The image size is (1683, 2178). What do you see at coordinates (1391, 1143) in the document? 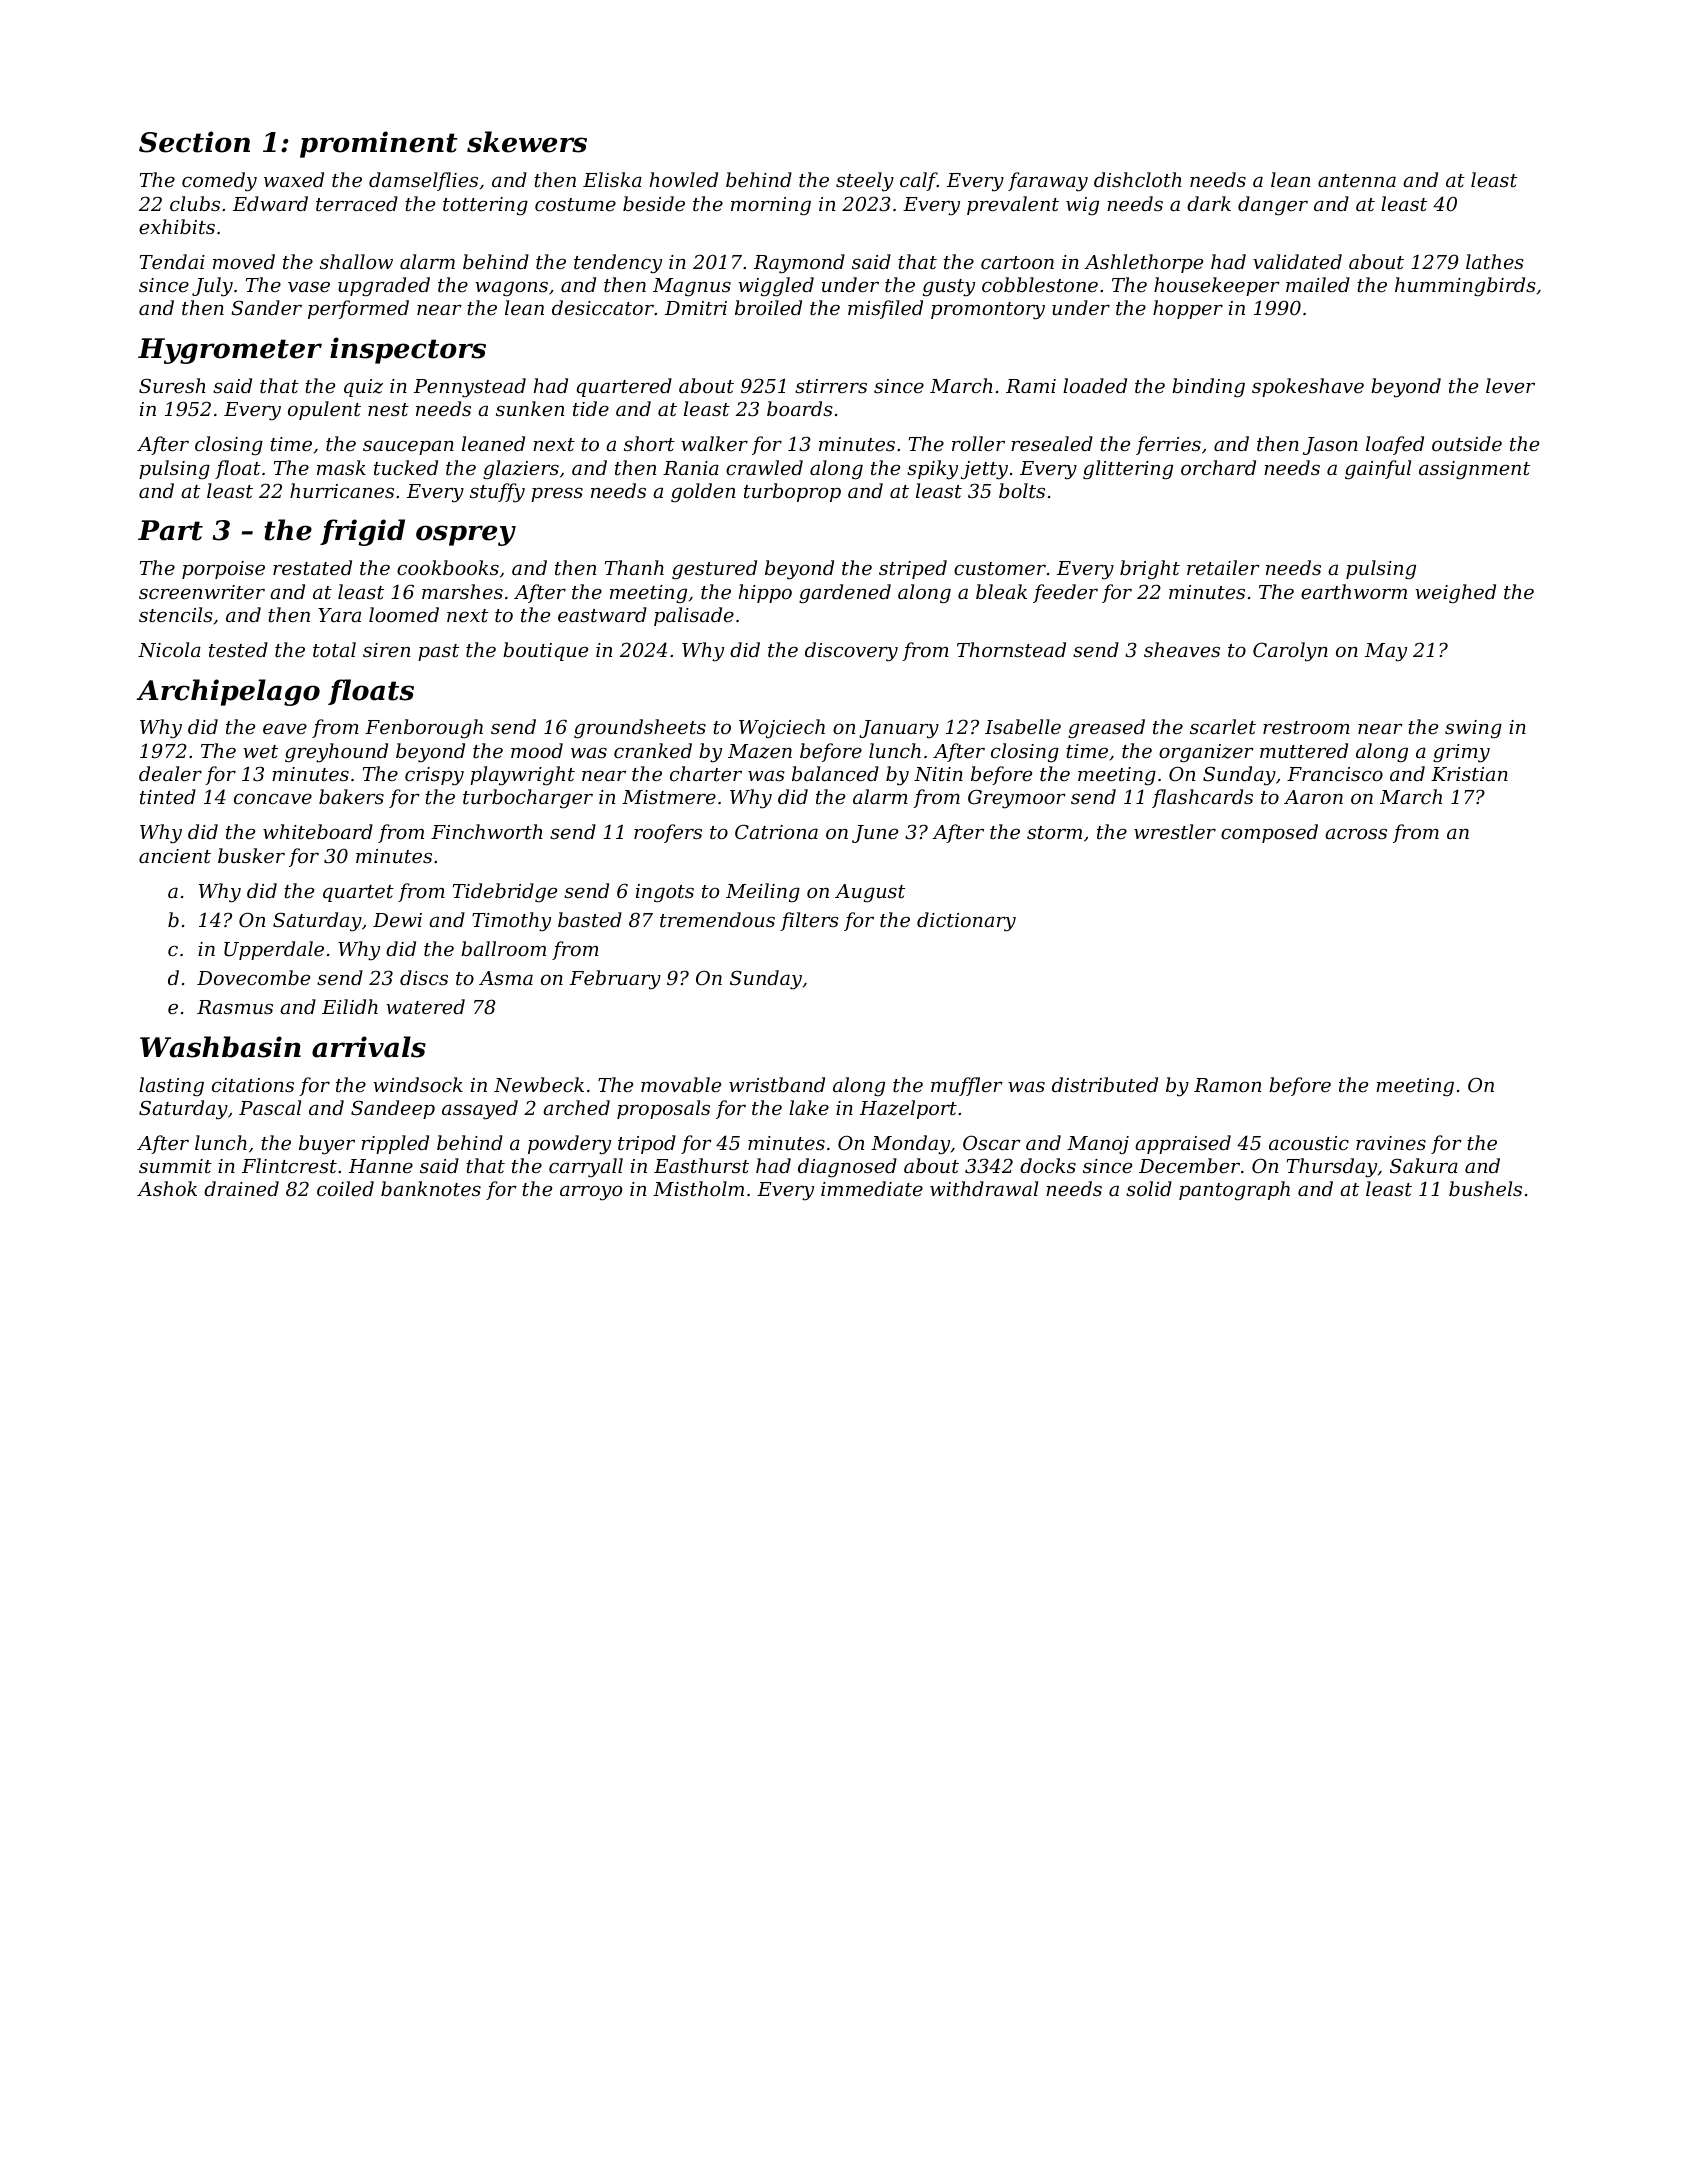
I see `ravines` at bounding box center [1391, 1143].
